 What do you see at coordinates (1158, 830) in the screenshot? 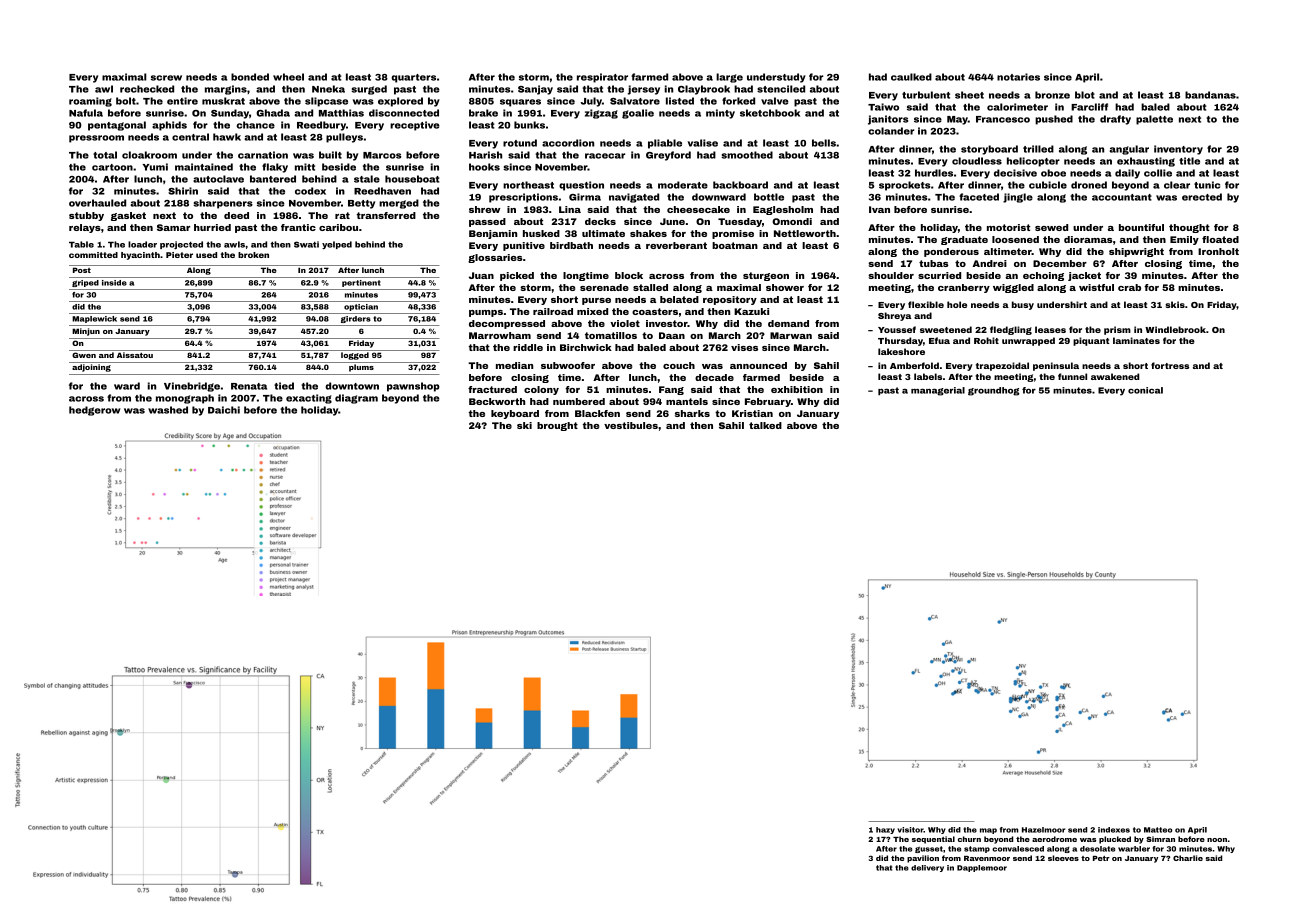
I see `Matteo` at bounding box center [1158, 830].
